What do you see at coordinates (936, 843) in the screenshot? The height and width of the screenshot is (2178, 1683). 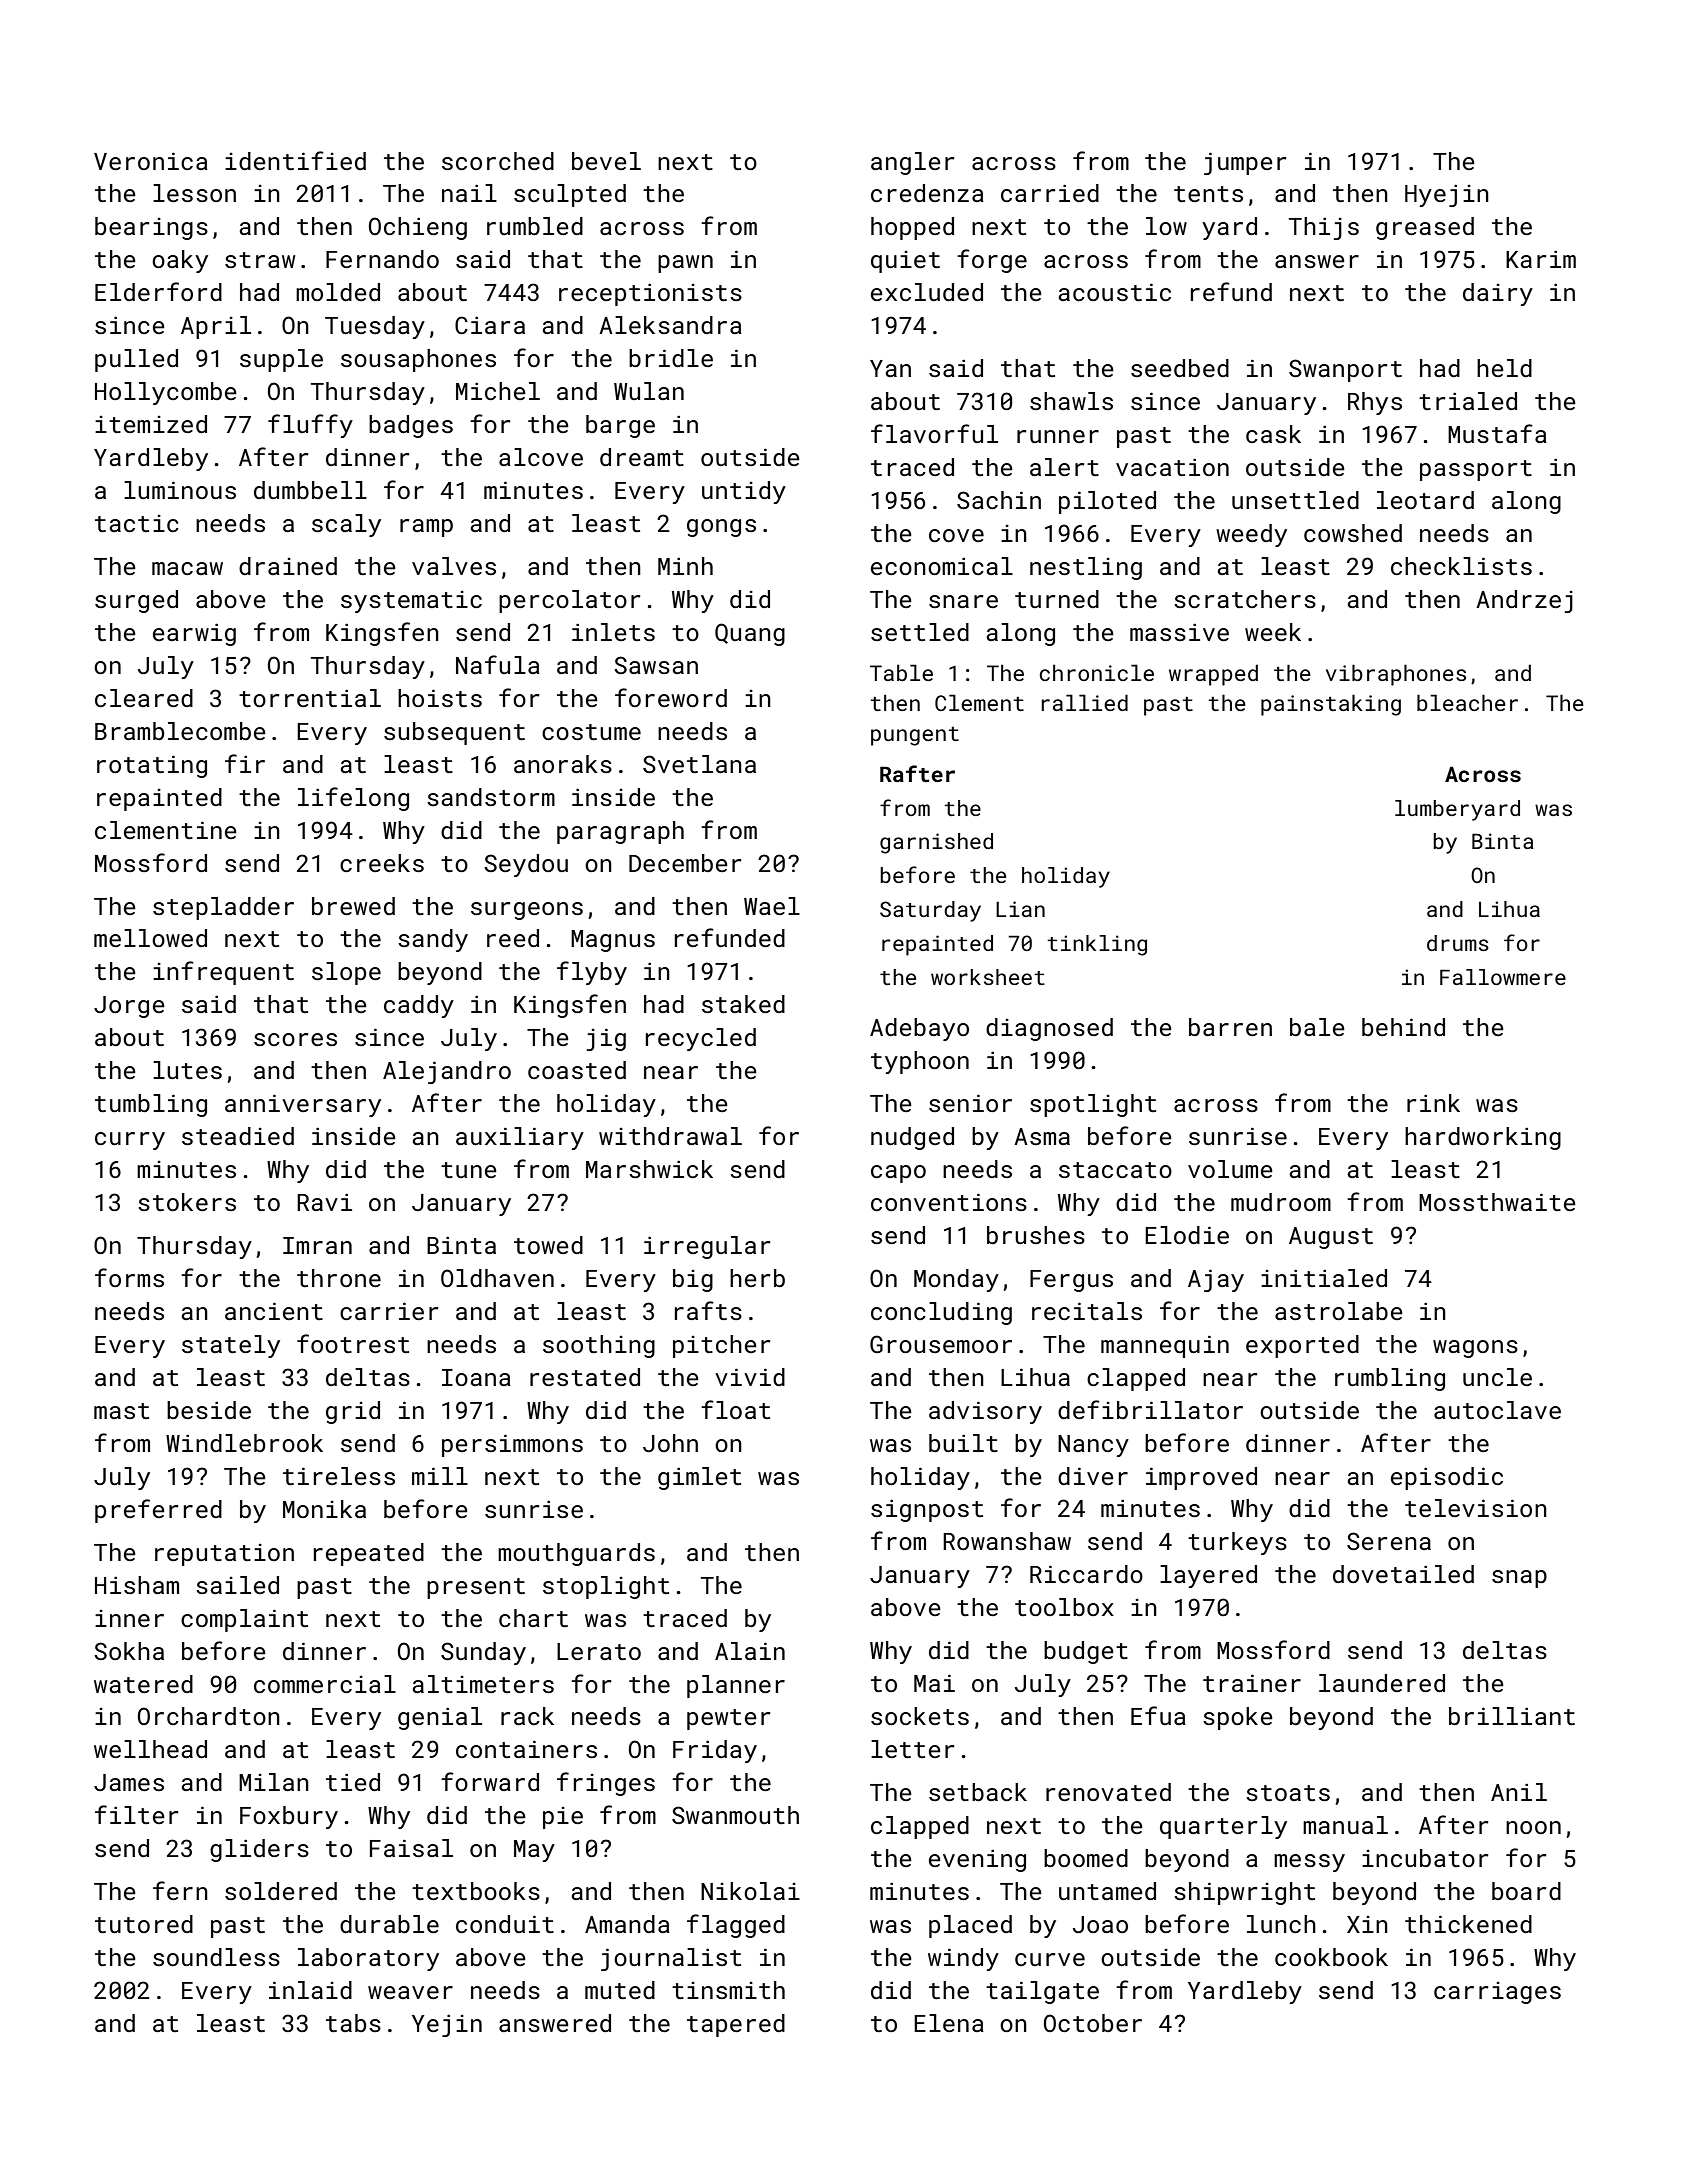 I see `garnished` at bounding box center [936, 843].
